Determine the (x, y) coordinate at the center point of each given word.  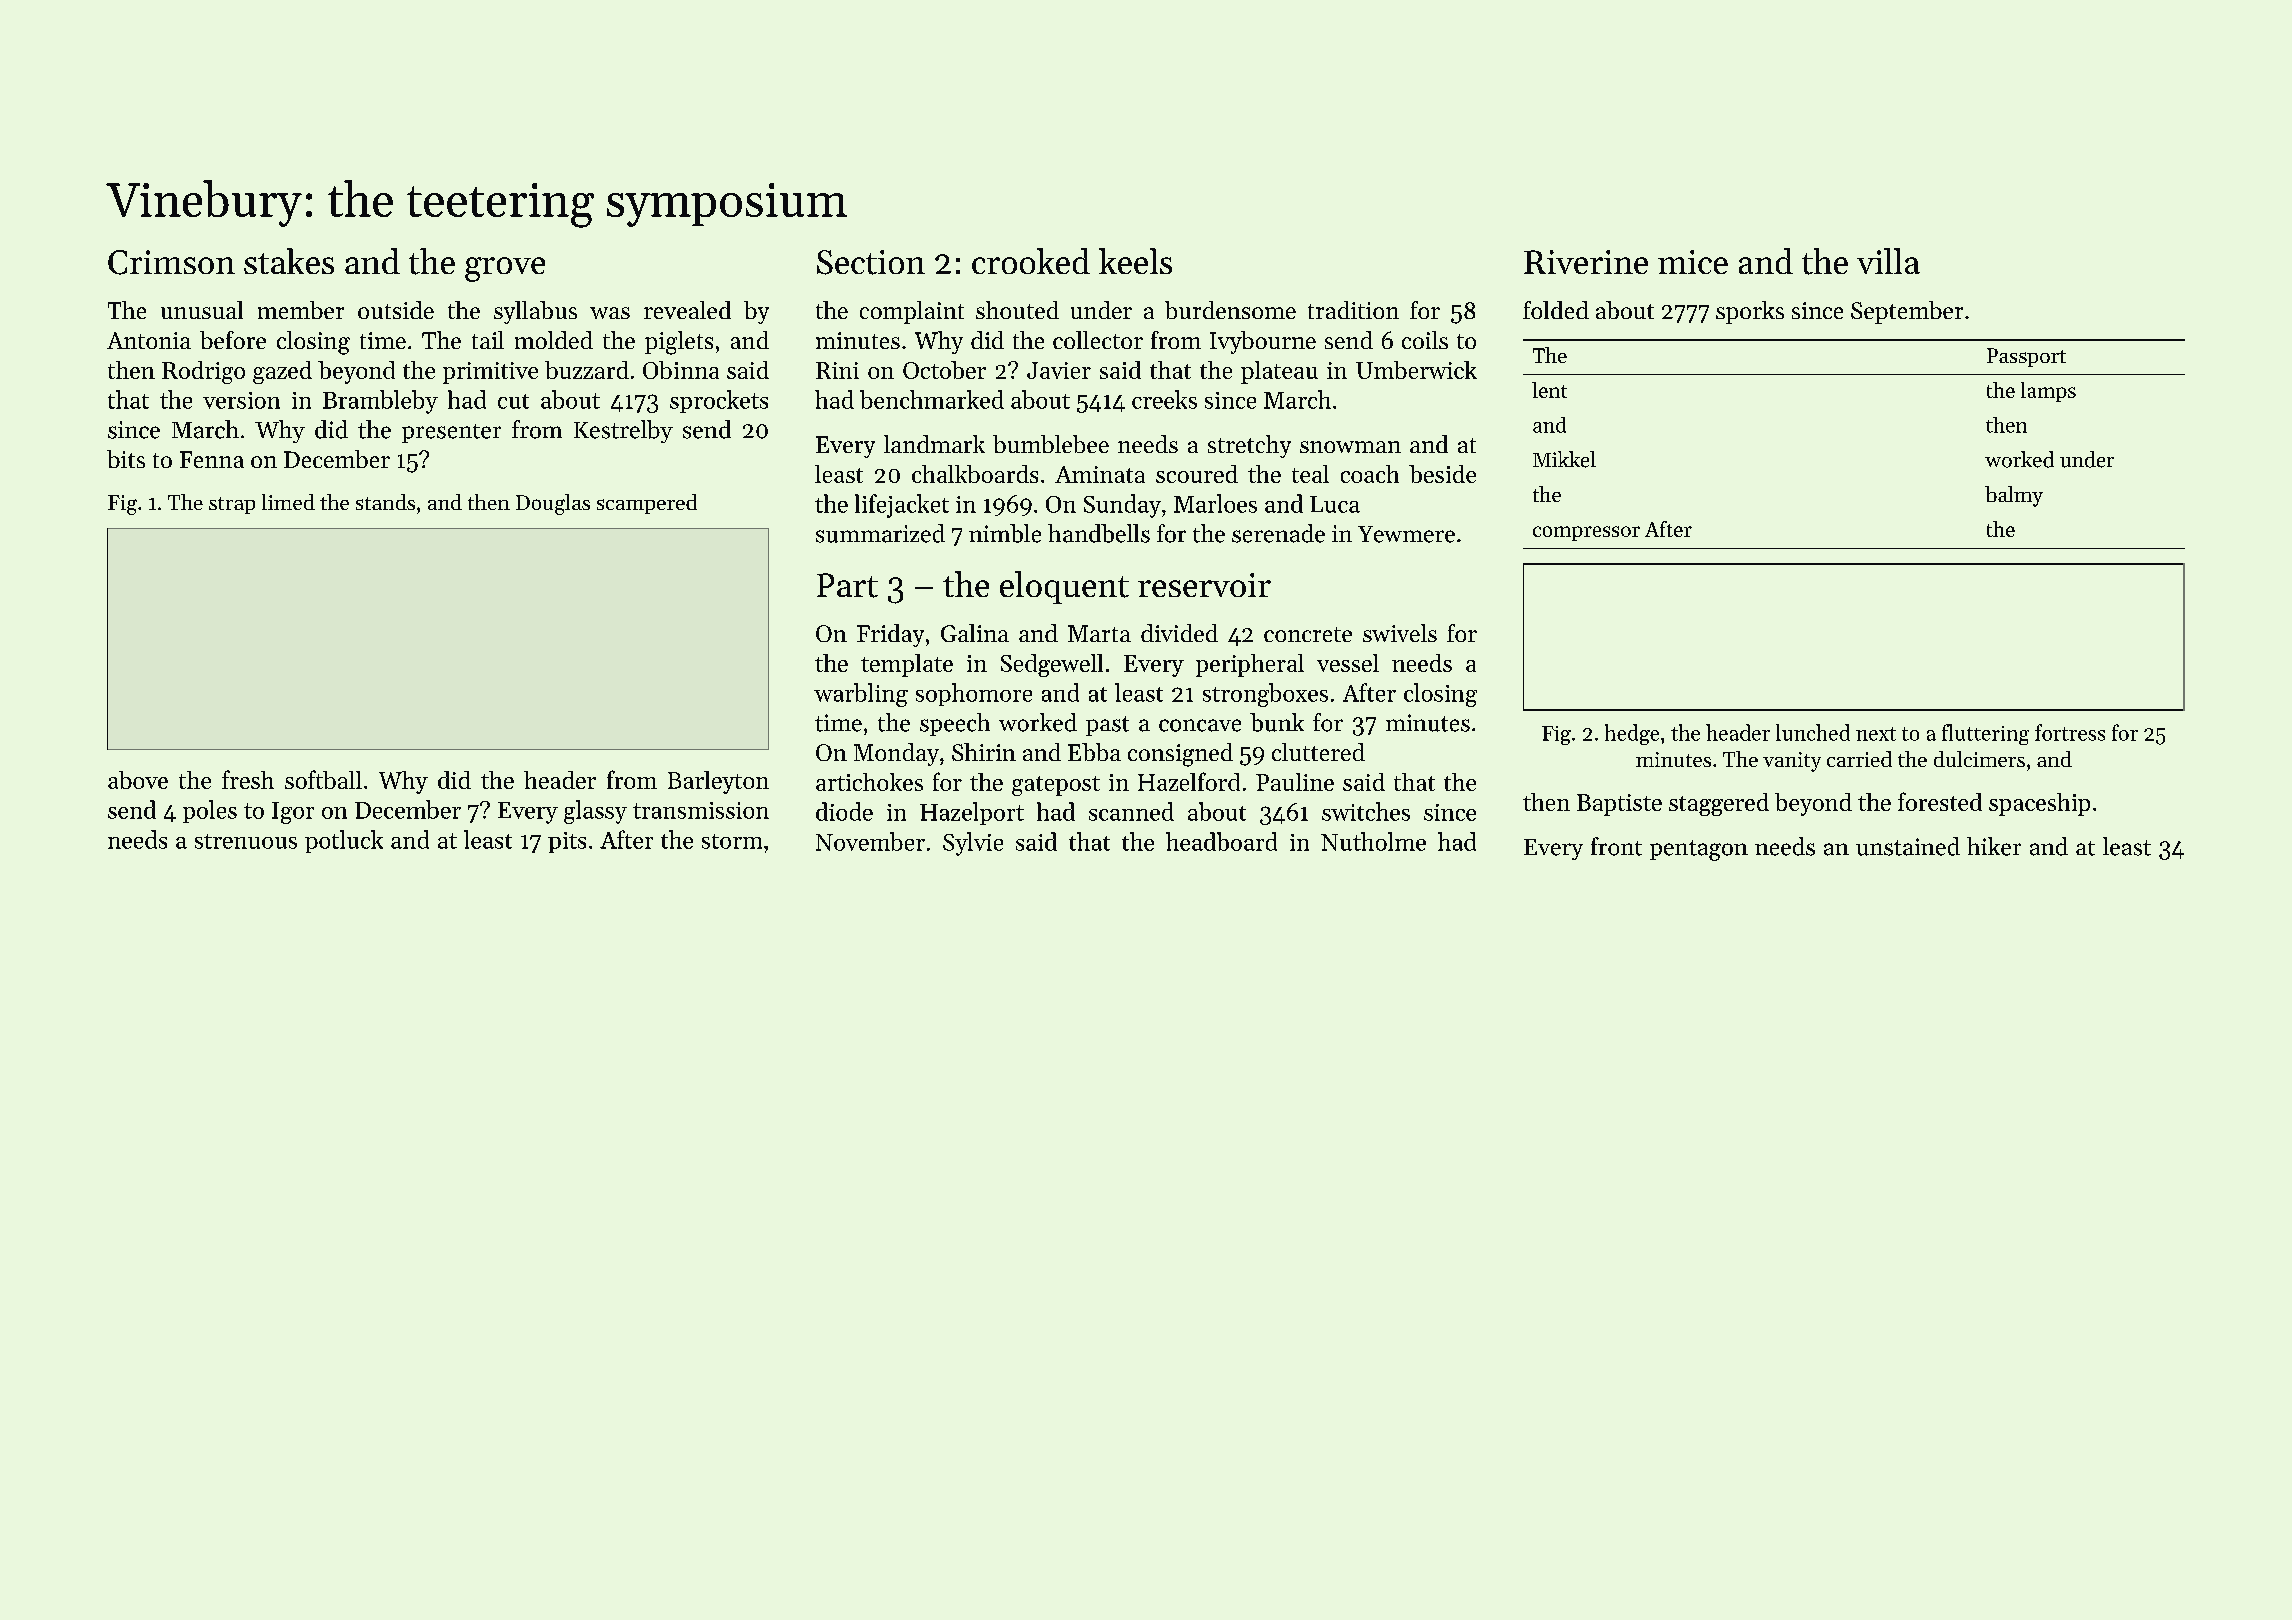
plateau (1279, 372)
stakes (289, 261)
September (1907, 312)
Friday (890, 635)
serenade (1278, 533)
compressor (1586, 533)
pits (567, 842)
